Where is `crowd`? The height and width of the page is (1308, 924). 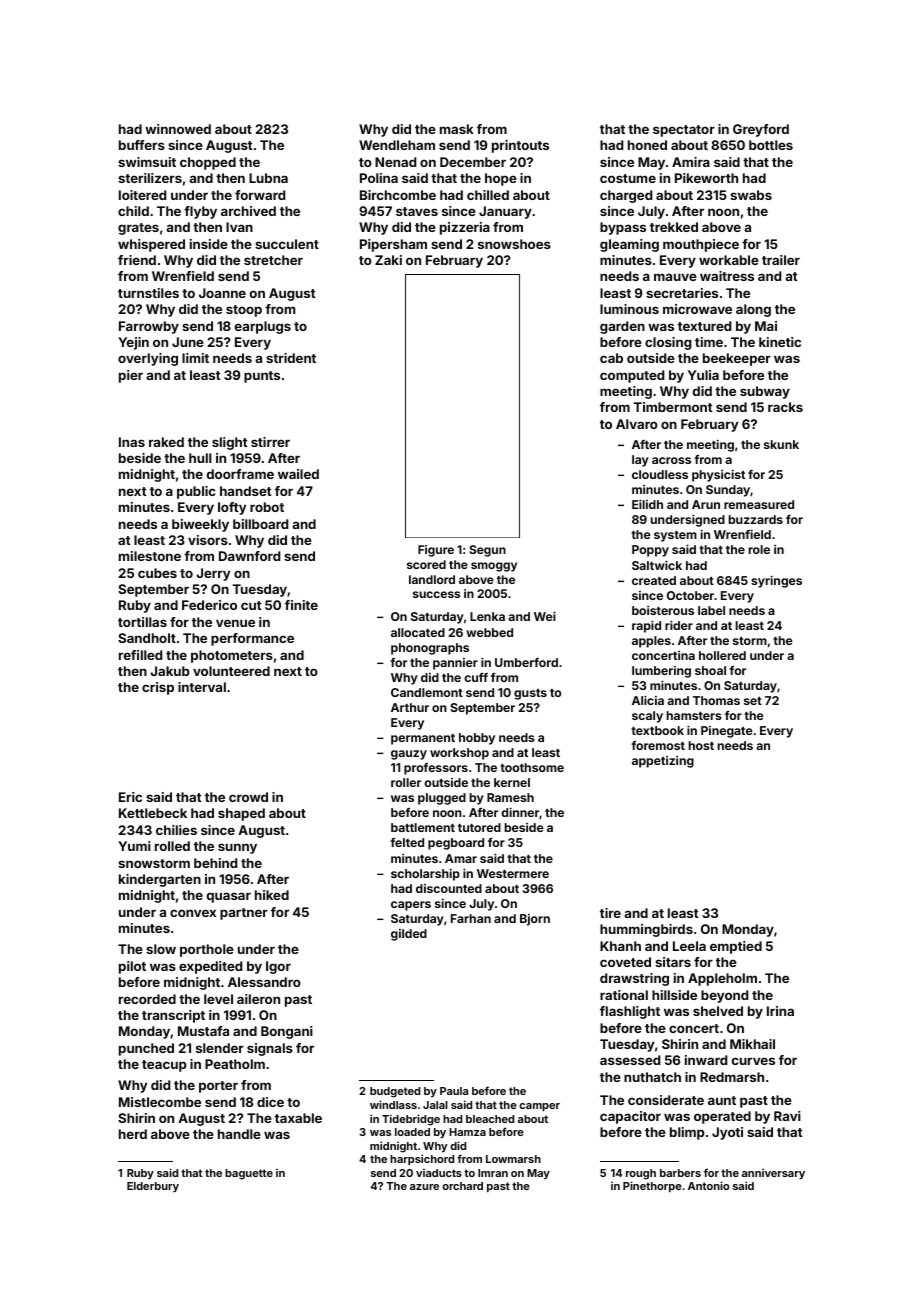
crowd is located at coordinates (248, 797).
